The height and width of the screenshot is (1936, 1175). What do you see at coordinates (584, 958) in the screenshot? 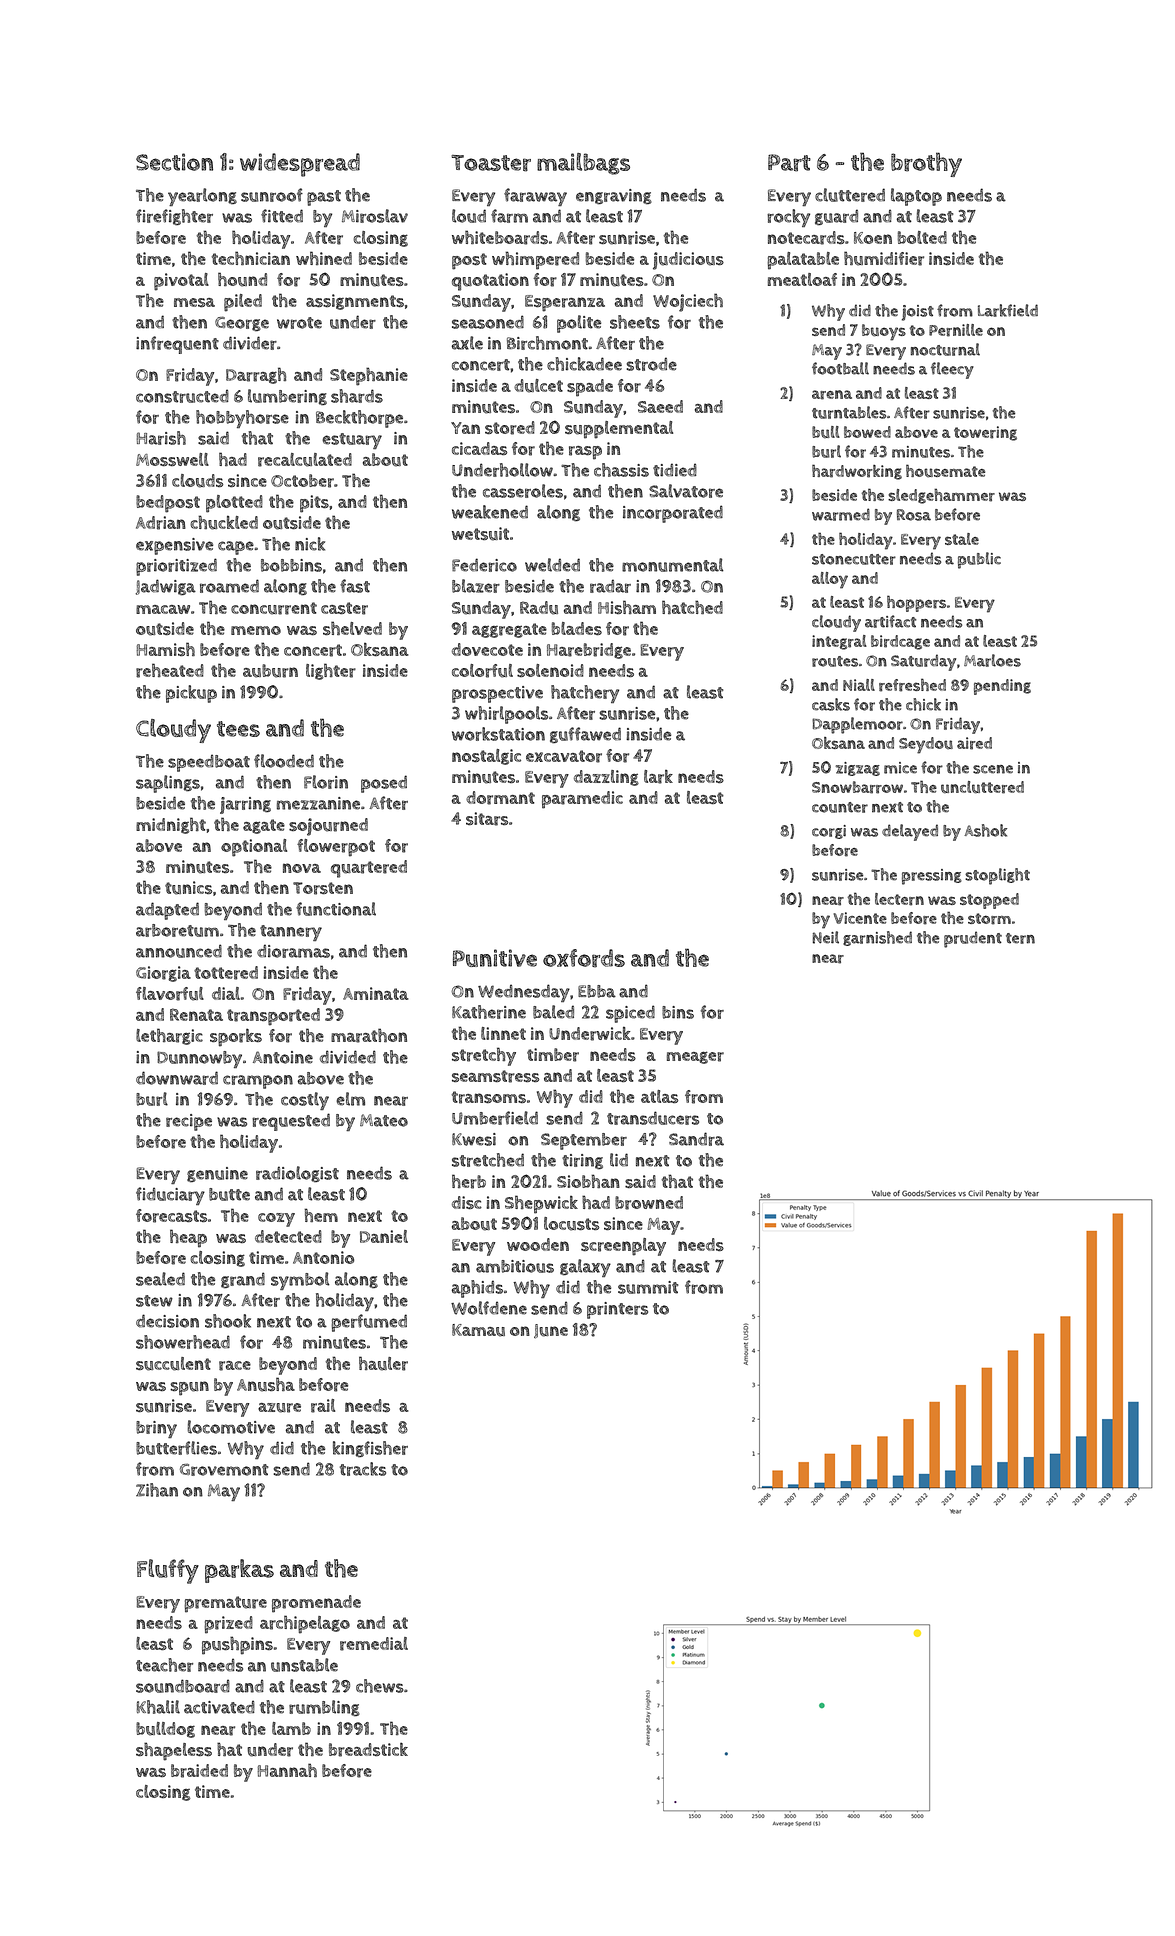
I see `oxfords` at bounding box center [584, 958].
